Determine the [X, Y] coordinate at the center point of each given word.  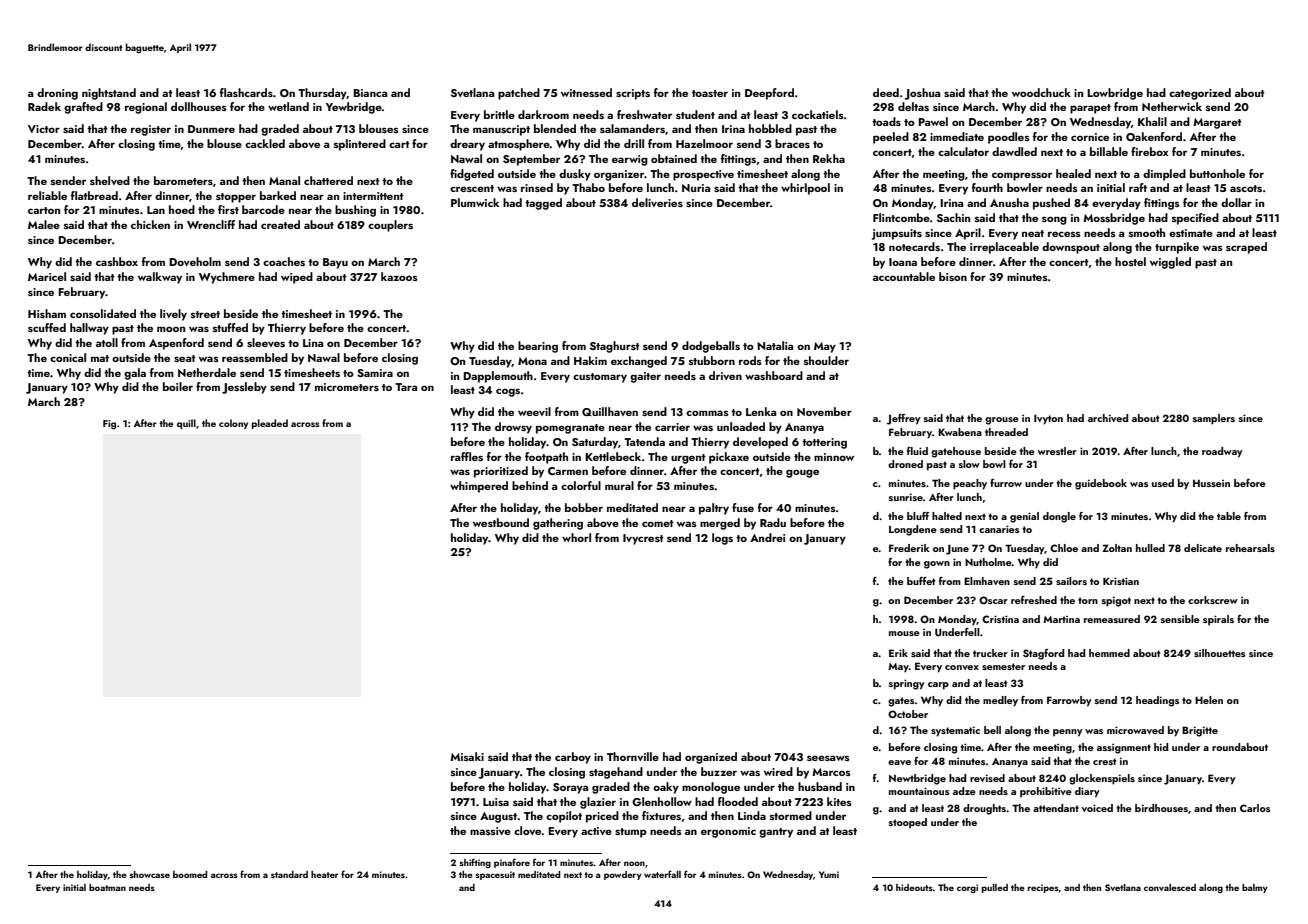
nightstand [109, 94]
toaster [710, 93]
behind [530, 485]
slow [969, 464]
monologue [711, 788]
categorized [1200, 94]
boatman [107, 887]
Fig [109, 425]
